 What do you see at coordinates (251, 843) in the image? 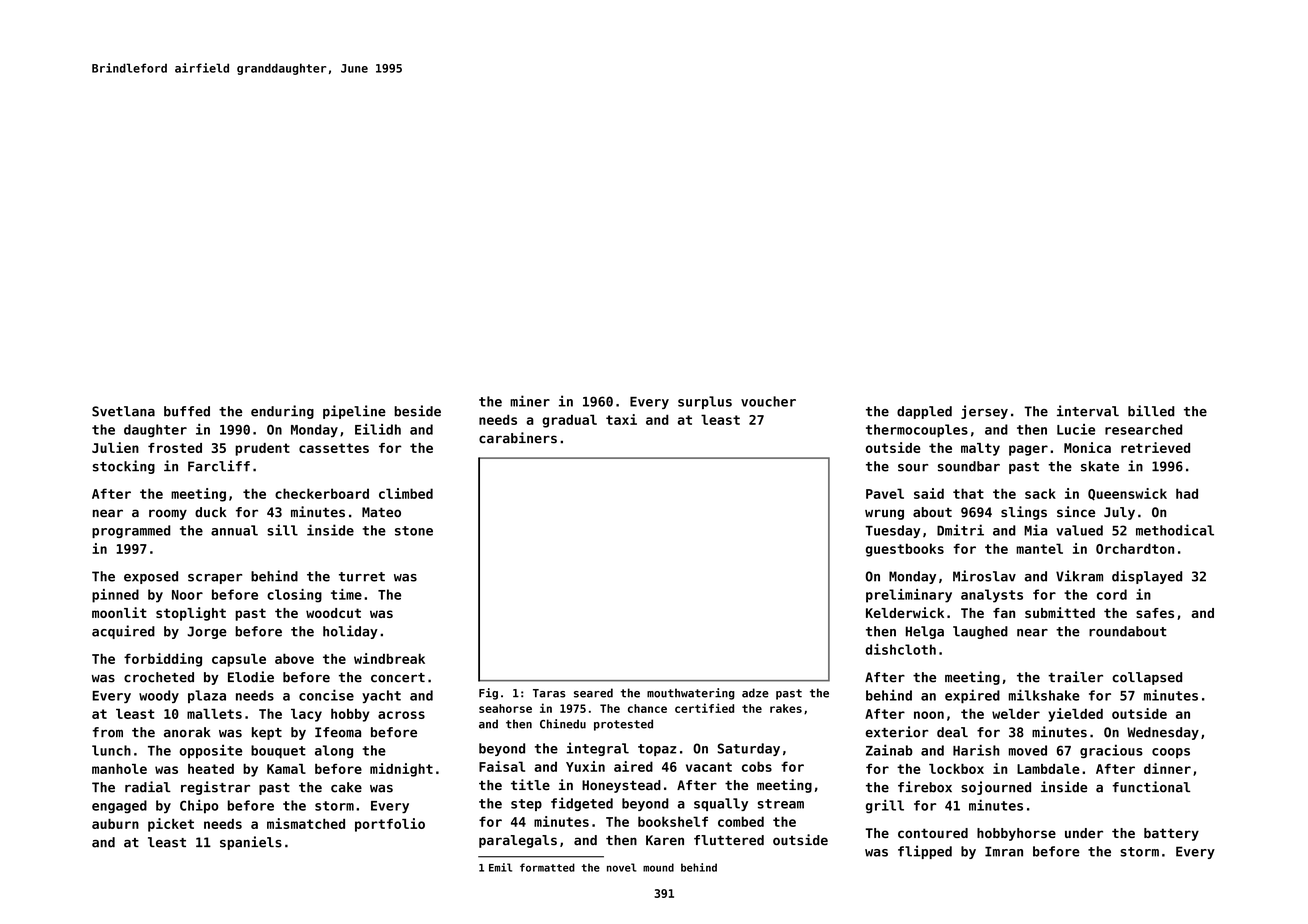
I see `spaniels` at bounding box center [251, 843].
